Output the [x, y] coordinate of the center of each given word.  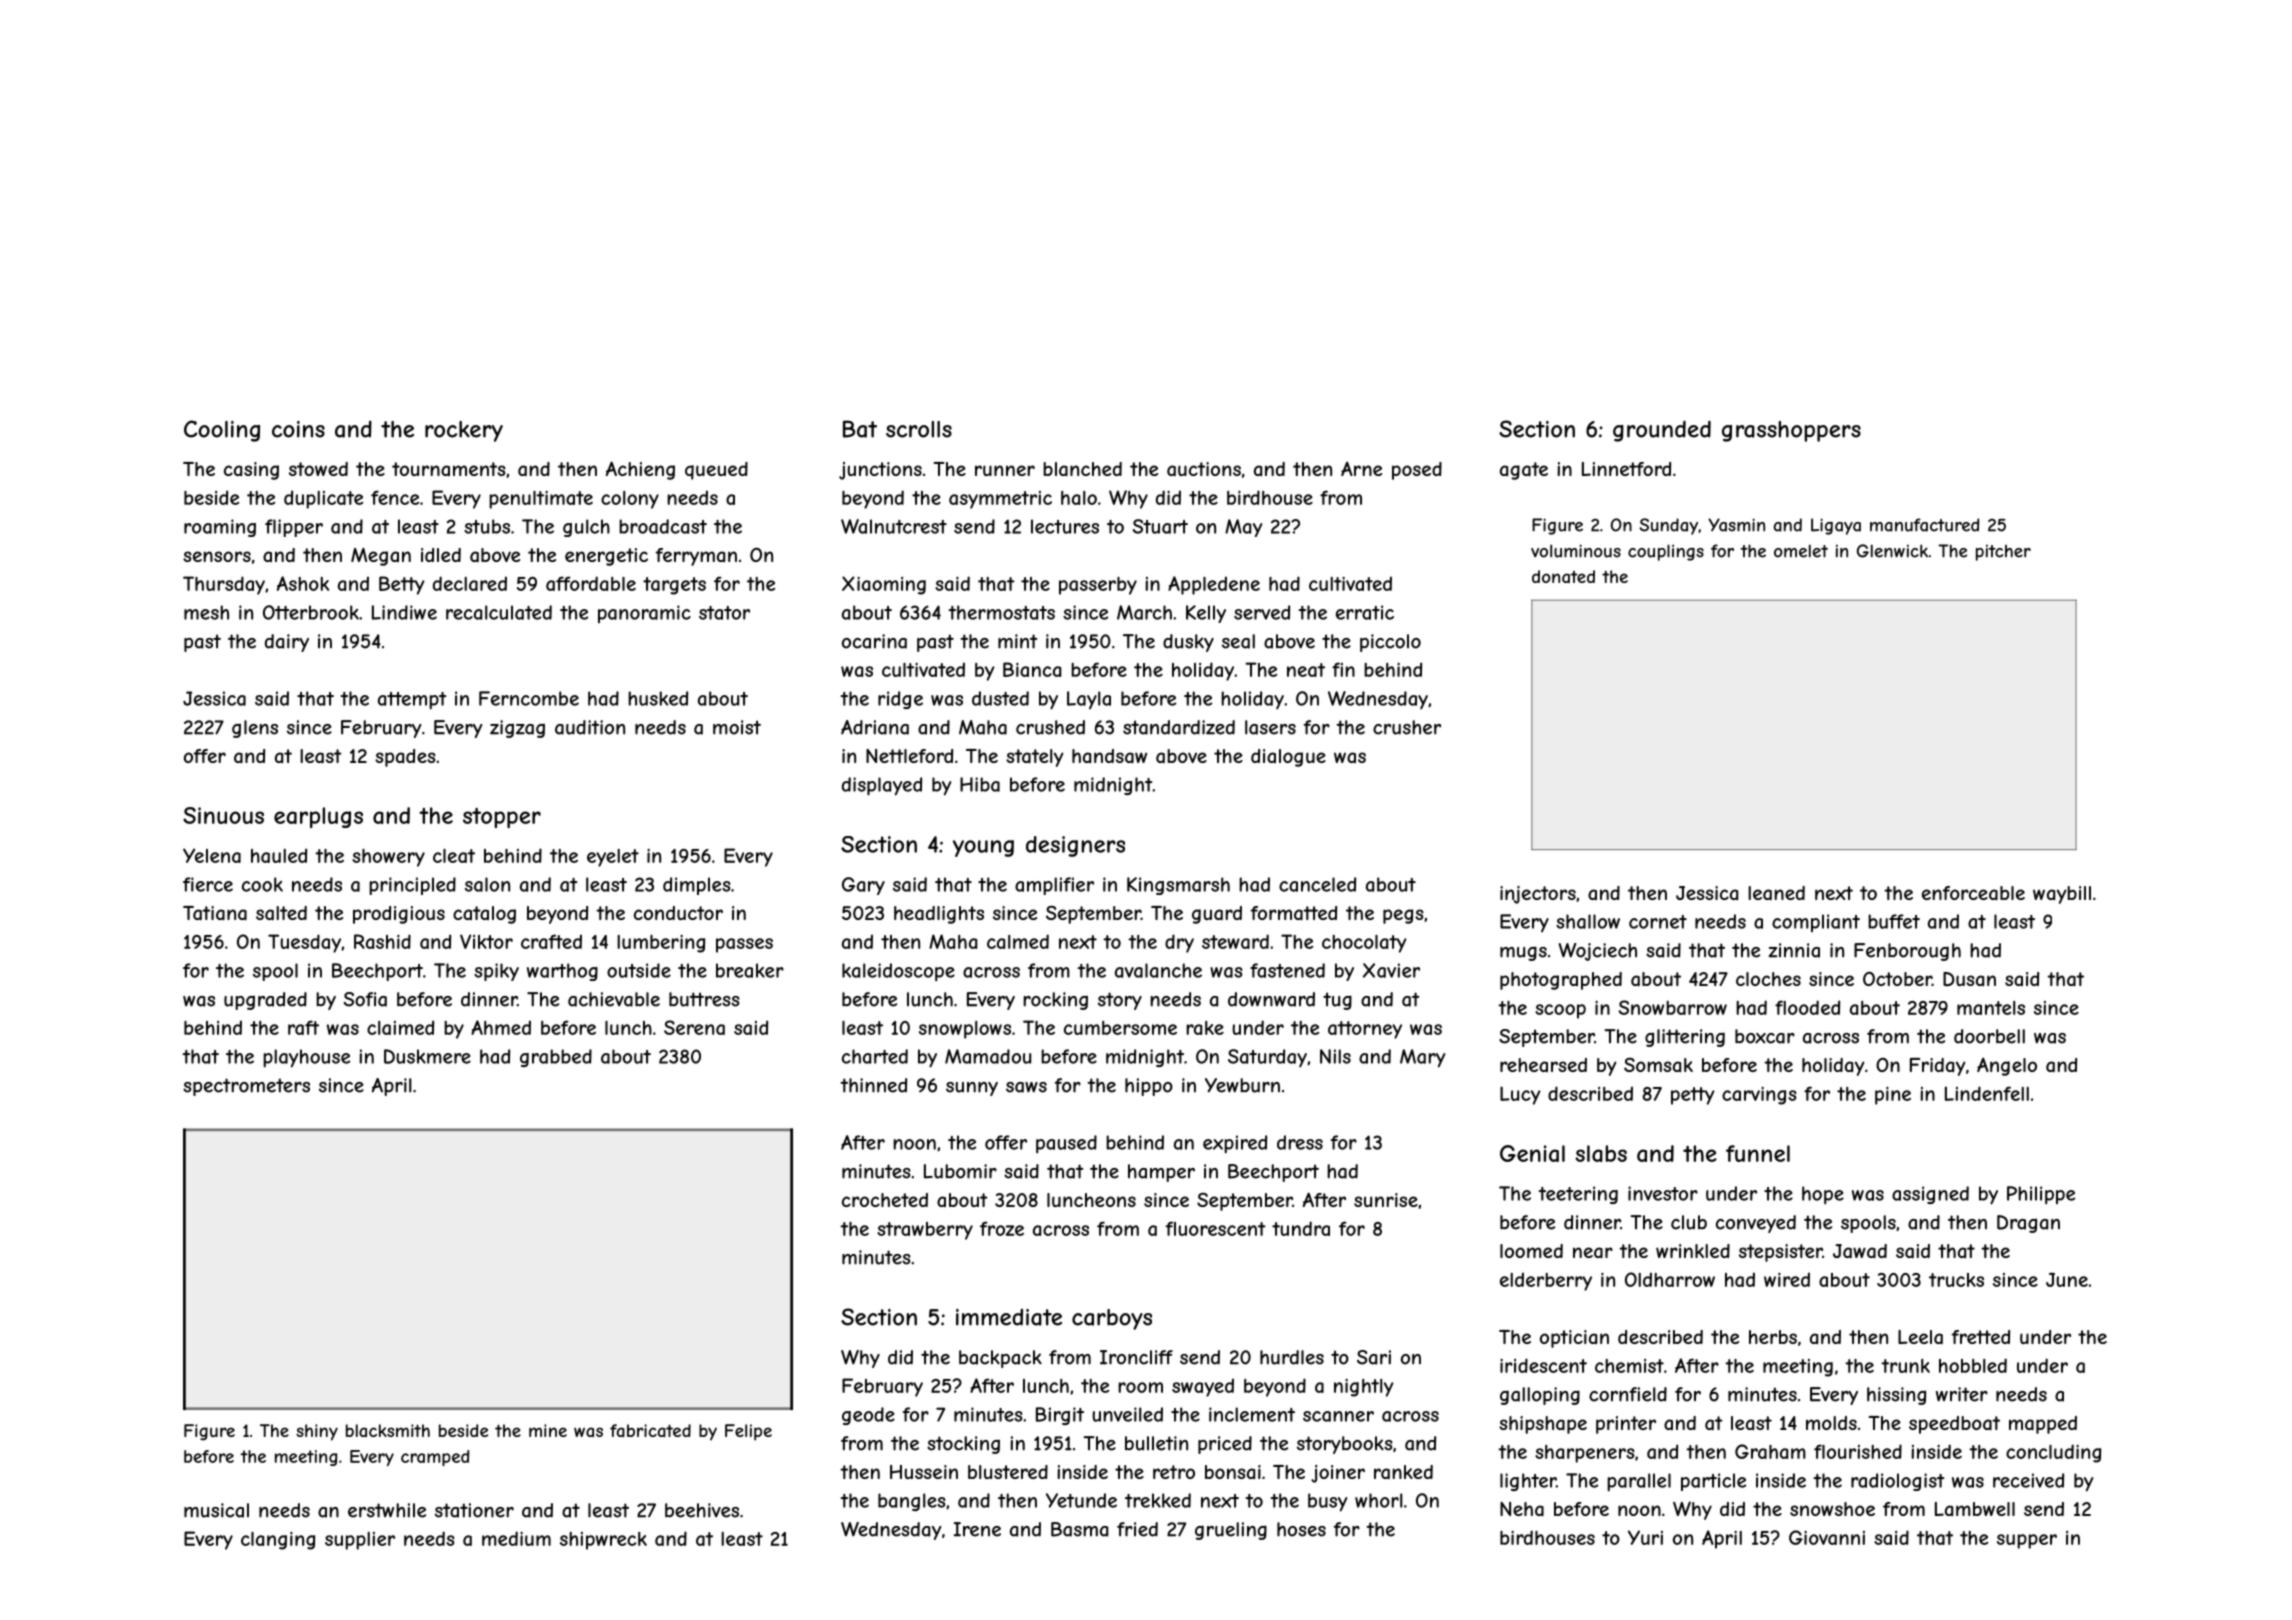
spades [405, 758]
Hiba [980, 784]
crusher [1407, 727]
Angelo [2007, 1066]
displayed [882, 786]
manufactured [1924, 525]
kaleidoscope [898, 972]
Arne [1361, 468]
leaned [1776, 893]
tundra [1301, 1228]
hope [1823, 1195]
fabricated [650, 1430]
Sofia [365, 999]
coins [298, 429]
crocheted [885, 1200]
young [983, 848]
